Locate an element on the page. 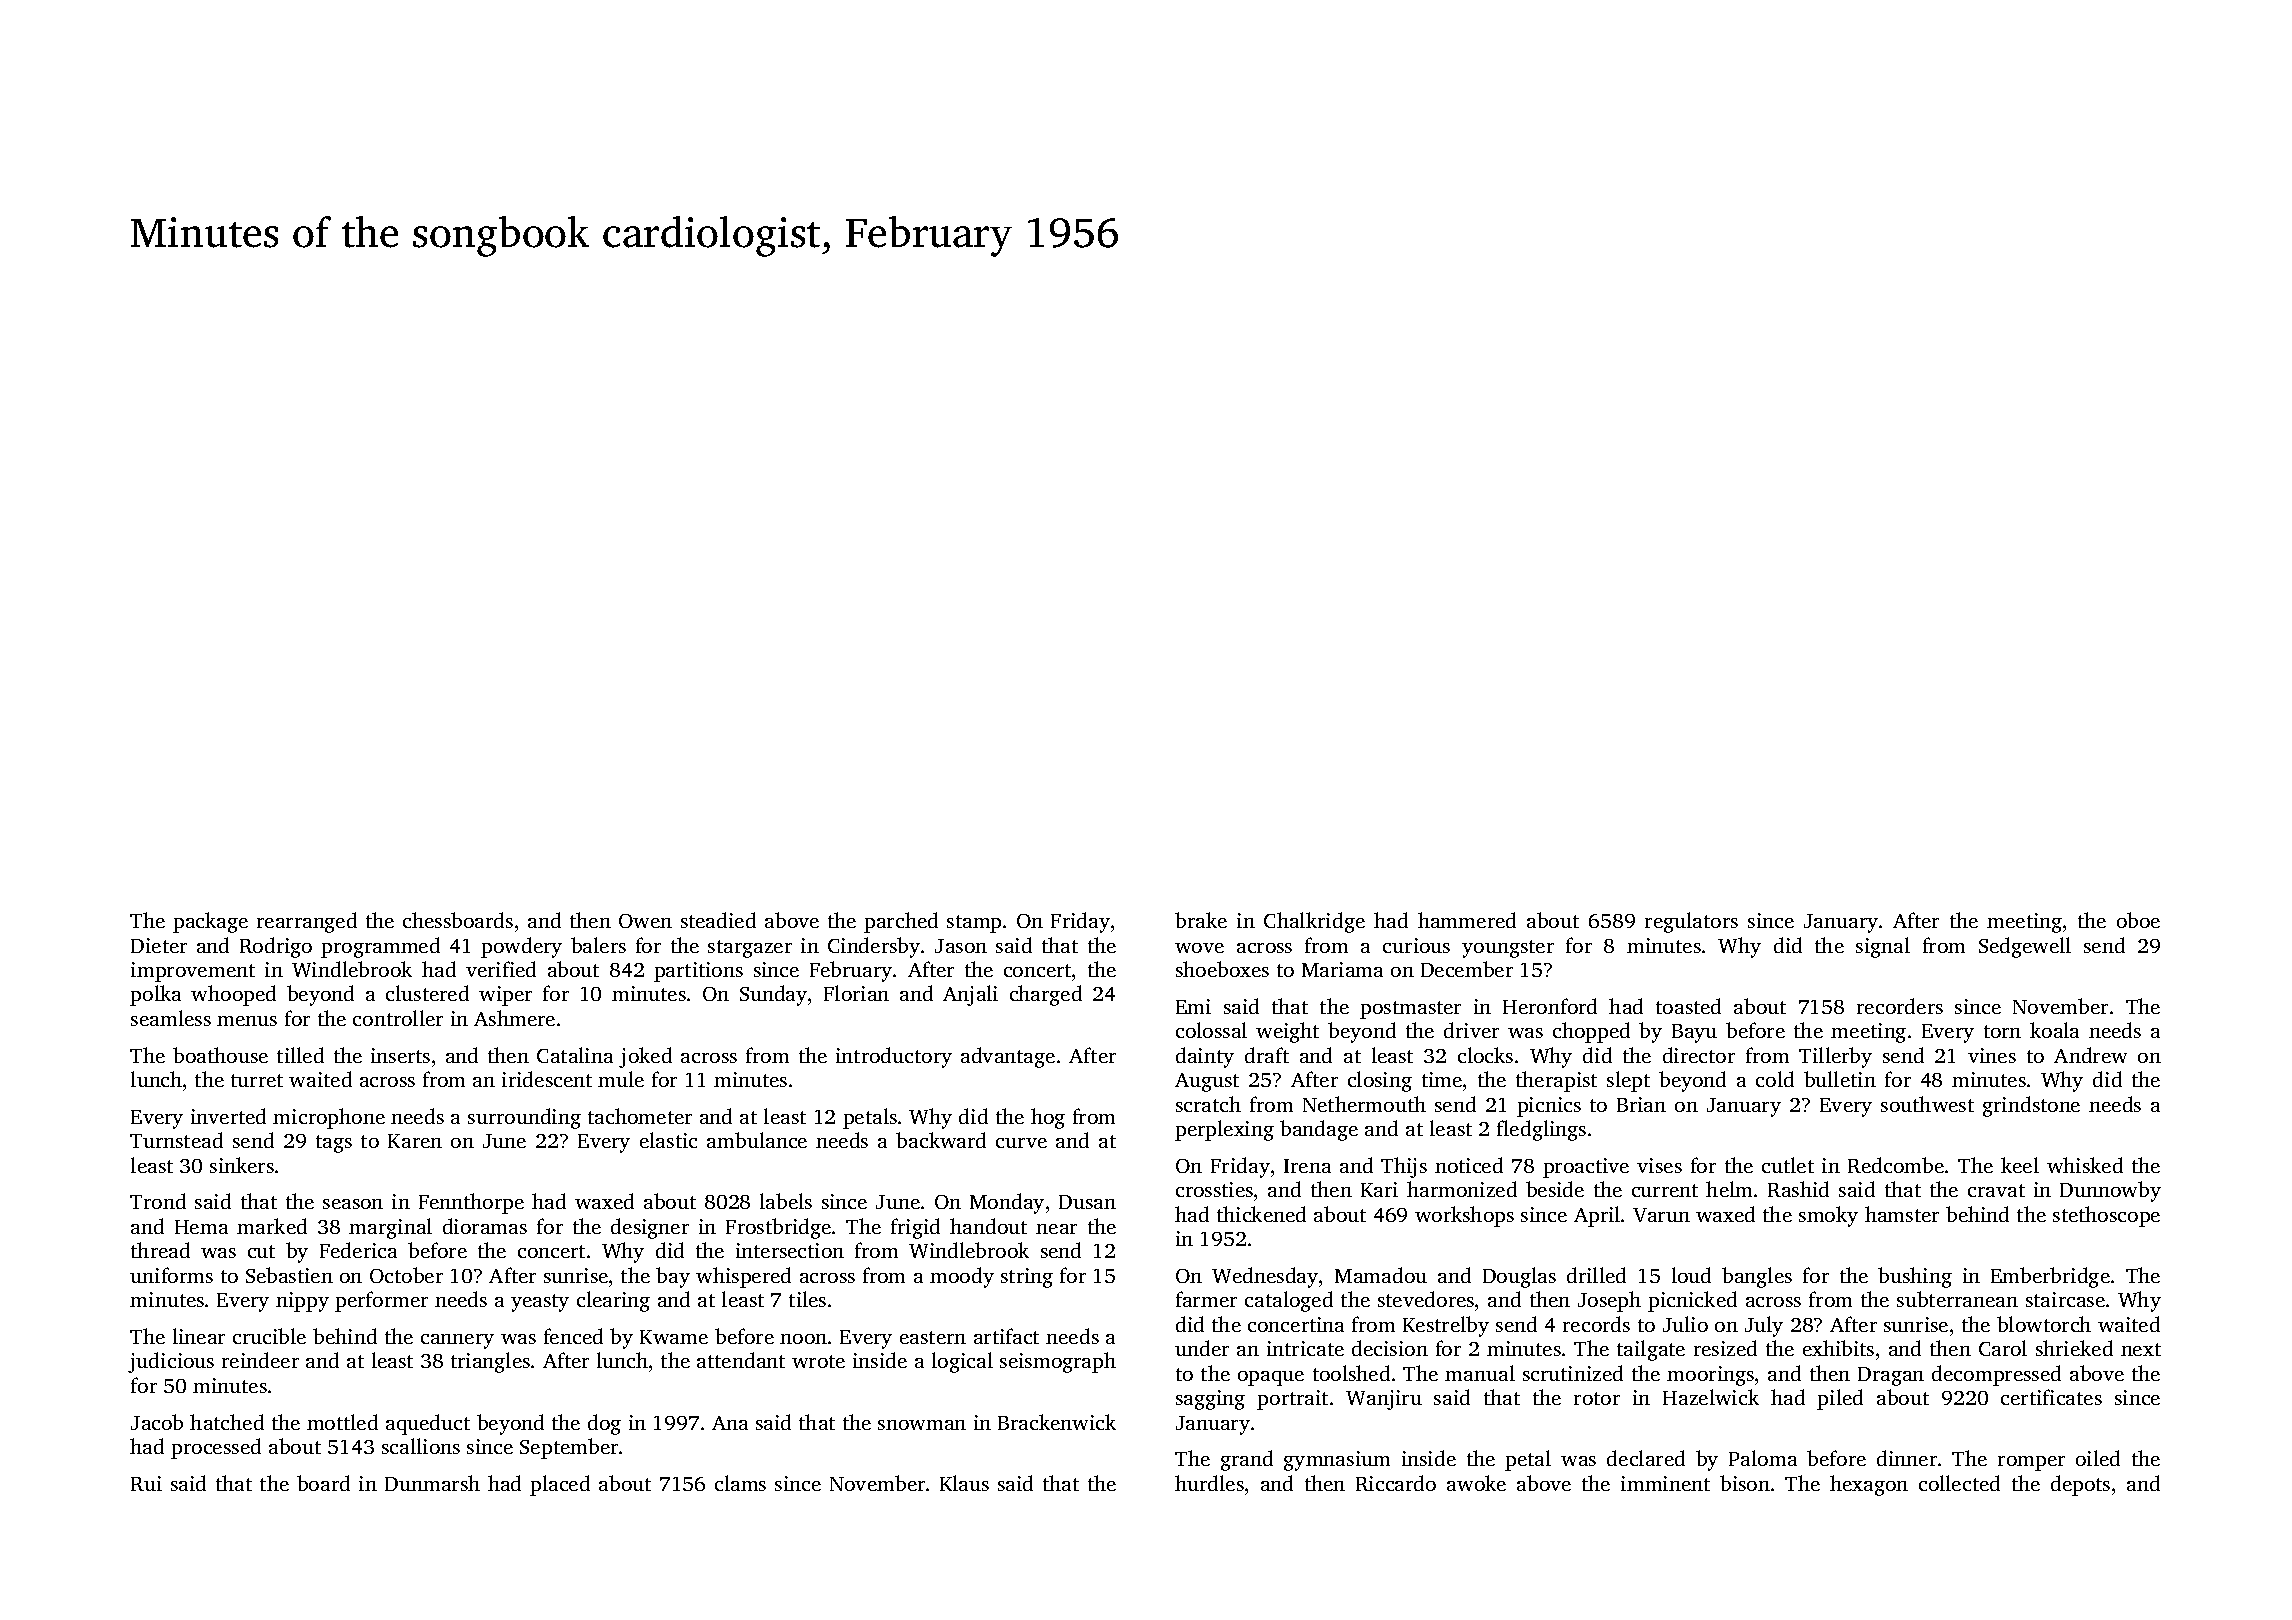 The image size is (2292, 1620). postmaster is located at coordinates (1410, 1010).
